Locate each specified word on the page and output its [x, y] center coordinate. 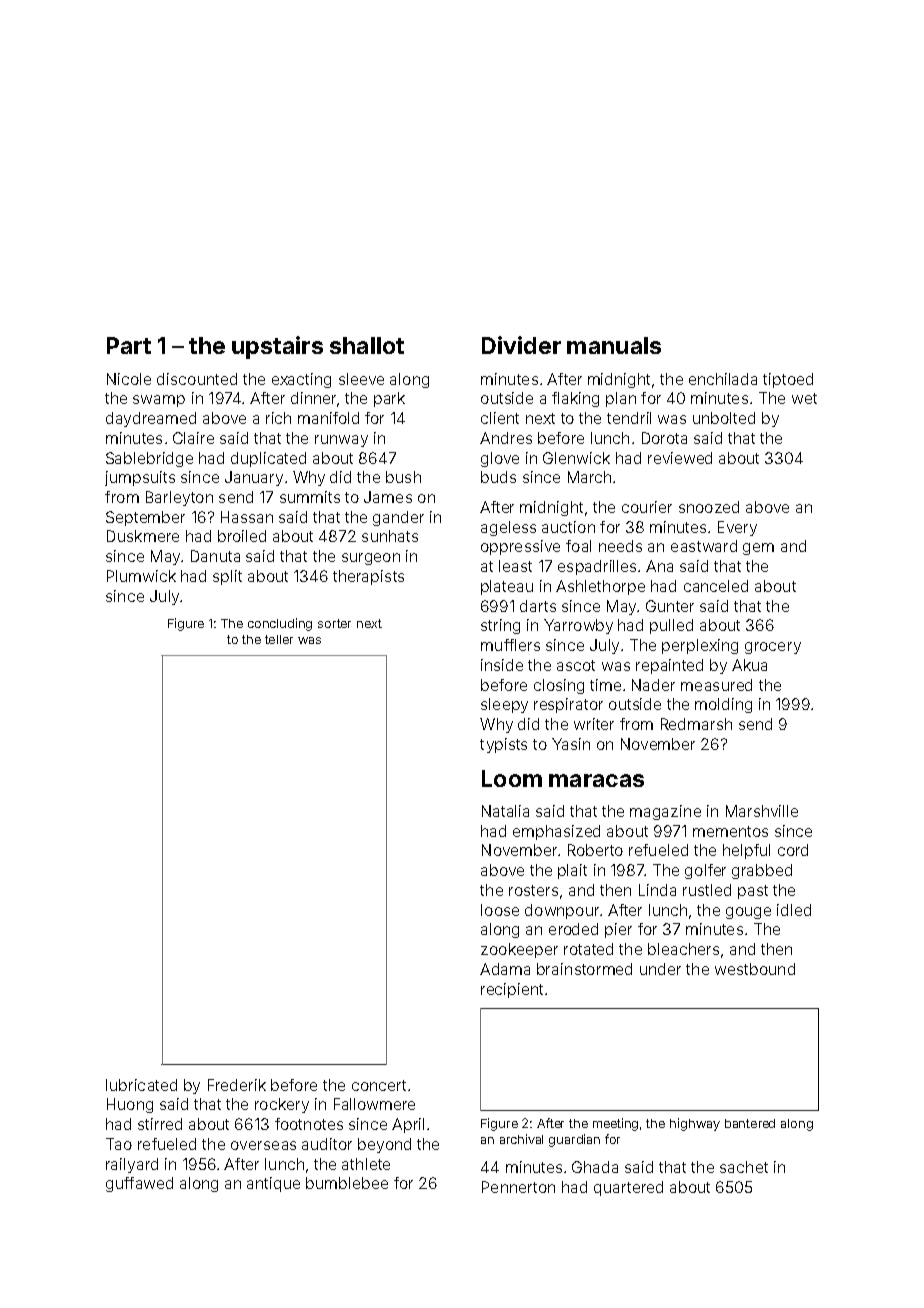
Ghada [595, 1167]
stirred [160, 1124]
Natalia [505, 811]
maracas [596, 780]
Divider [521, 345]
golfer [705, 871]
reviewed [680, 458]
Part [129, 345]
